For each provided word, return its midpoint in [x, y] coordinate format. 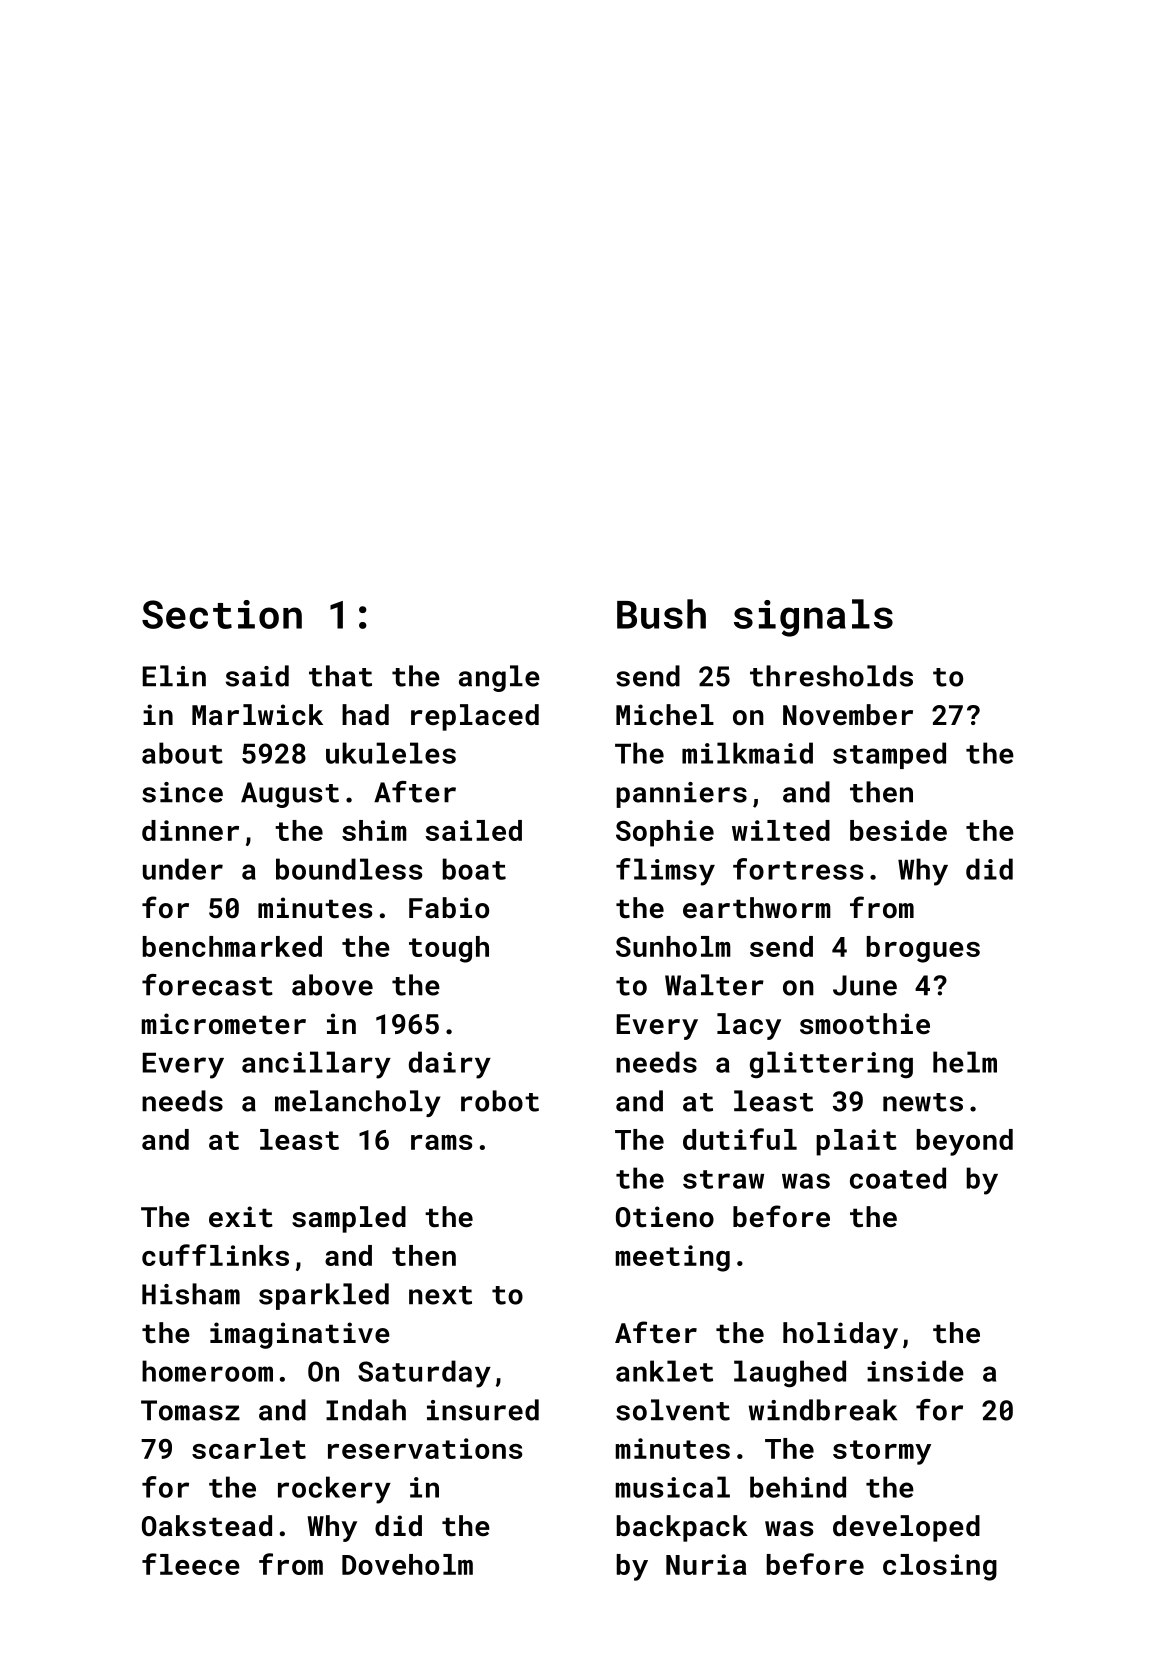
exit [241, 1217]
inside [915, 1371]
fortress [798, 869]
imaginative [300, 1335]
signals [813, 618]
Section [222, 614]
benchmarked [232, 946]
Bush [661, 614]
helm [965, 1062]
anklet [664, 1371]
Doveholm [407, 1564]
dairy [450, 1065]
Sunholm [673, 946]
